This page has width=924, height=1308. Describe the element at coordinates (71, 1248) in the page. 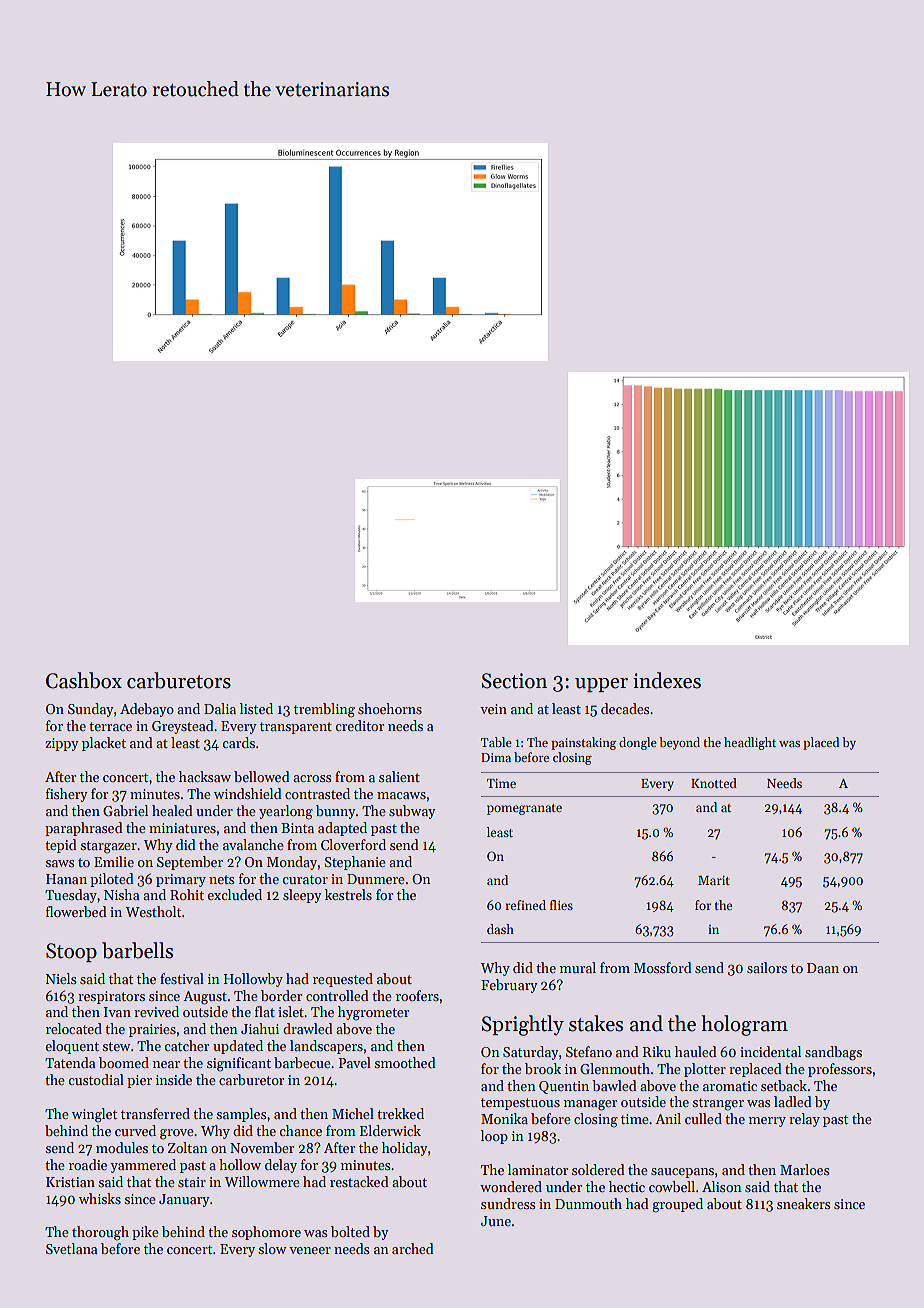

I see `Svetlana` at that location.
